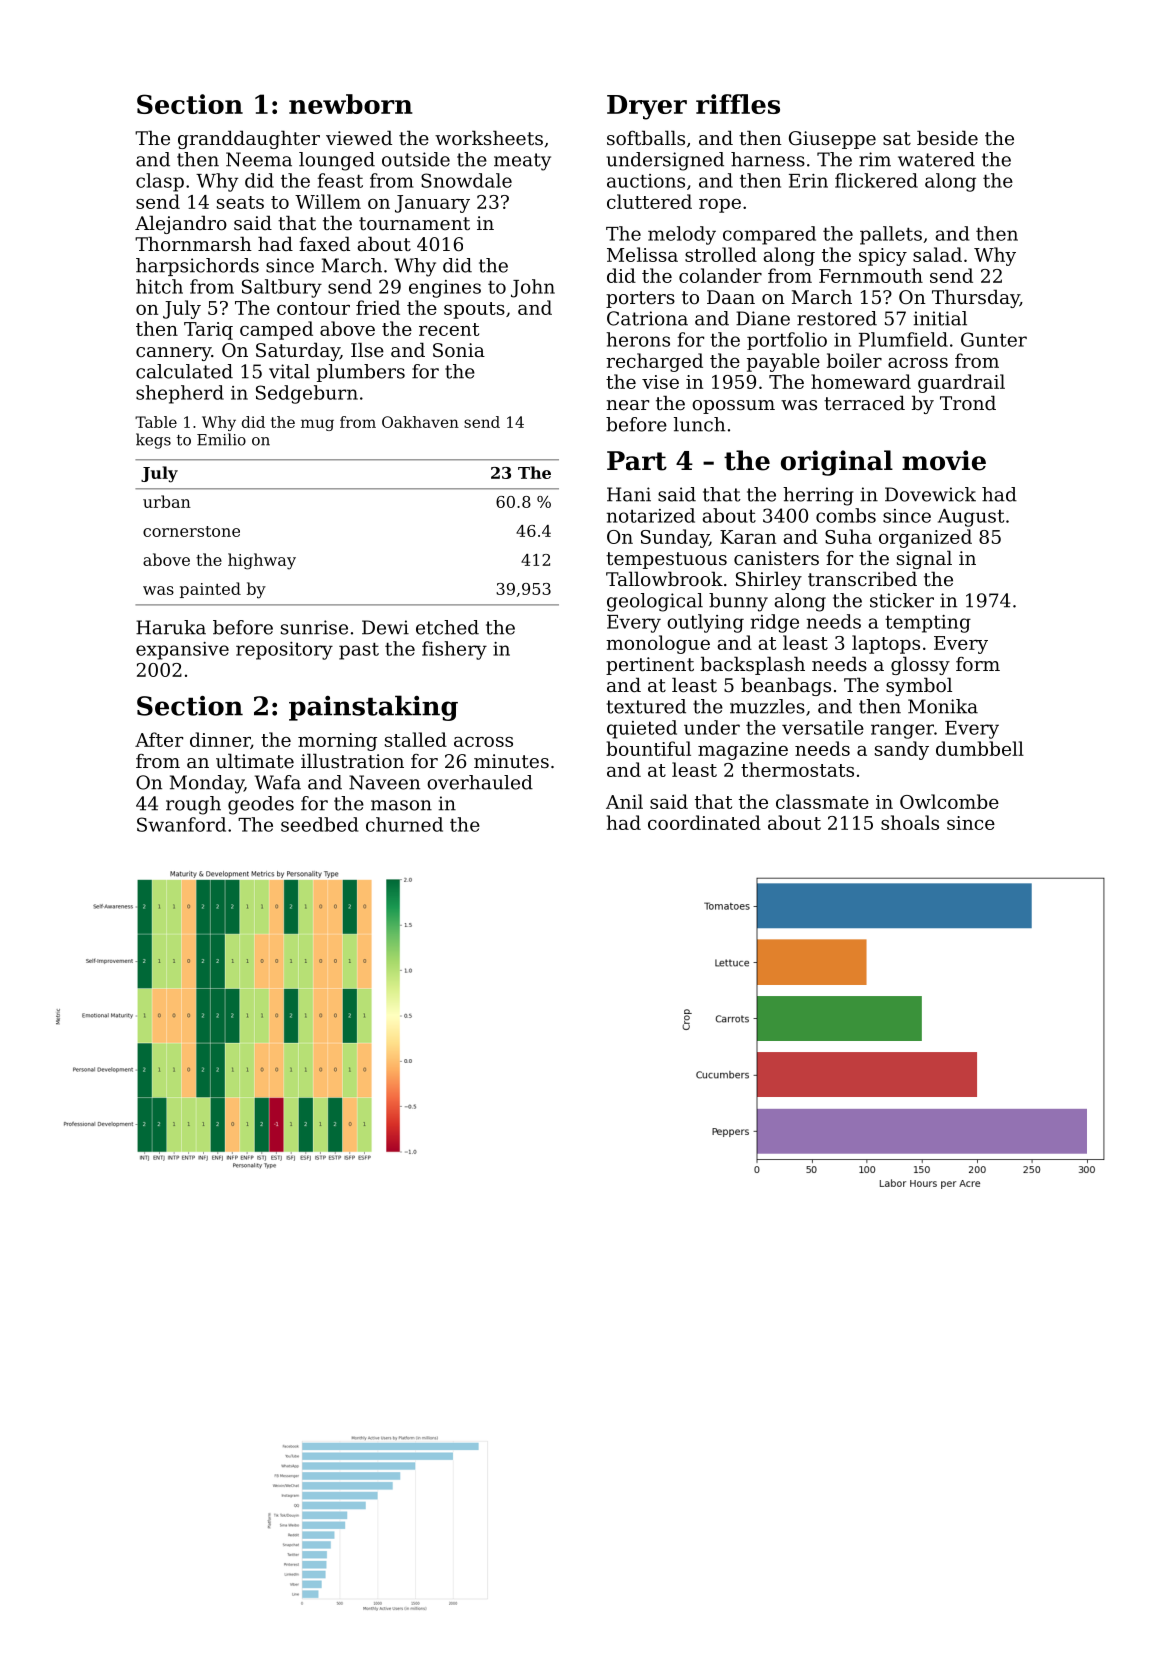  I want to click on Neema, so click(259, 159).
